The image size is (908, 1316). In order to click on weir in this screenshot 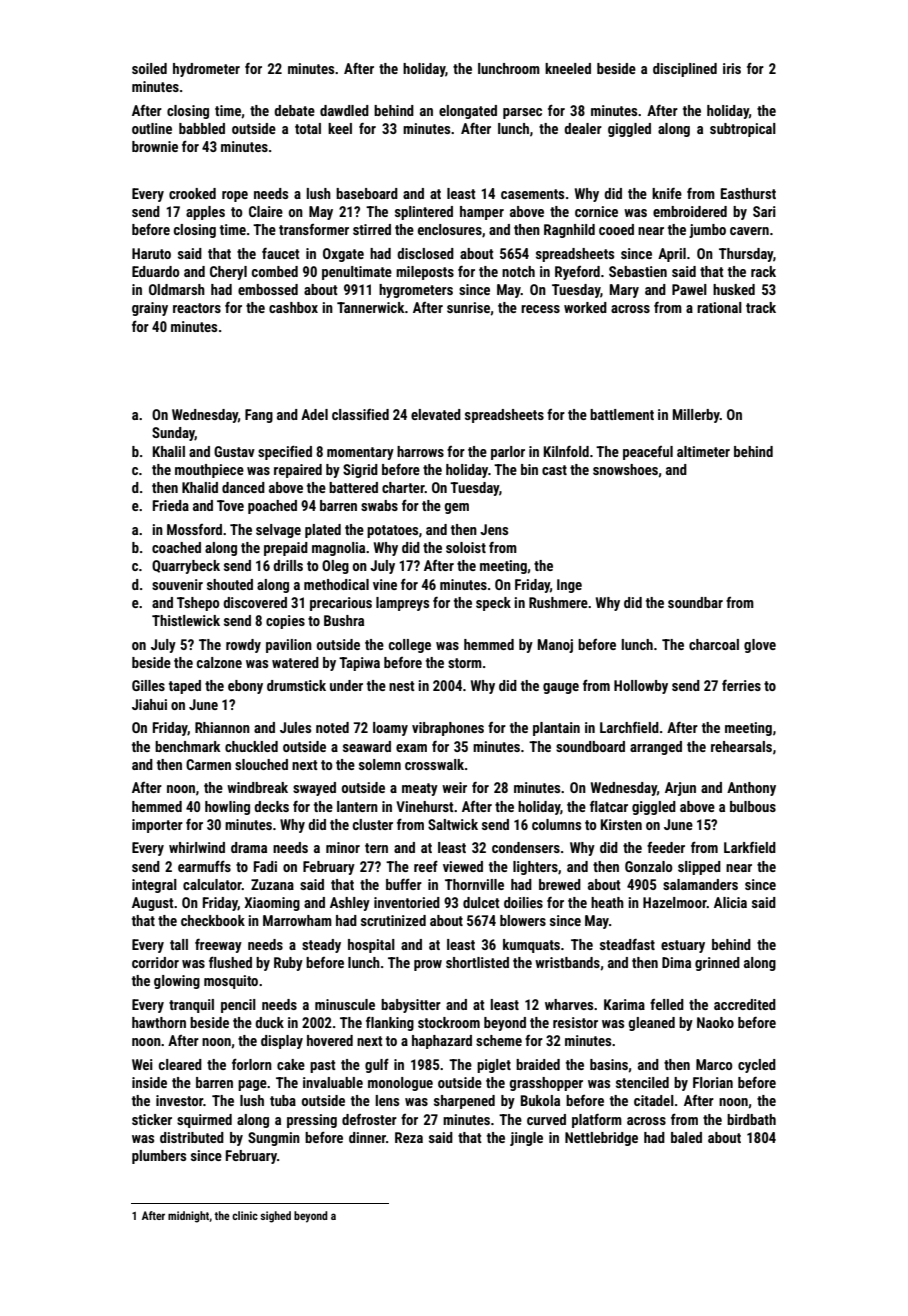, I will do `click(454, 787)`.
